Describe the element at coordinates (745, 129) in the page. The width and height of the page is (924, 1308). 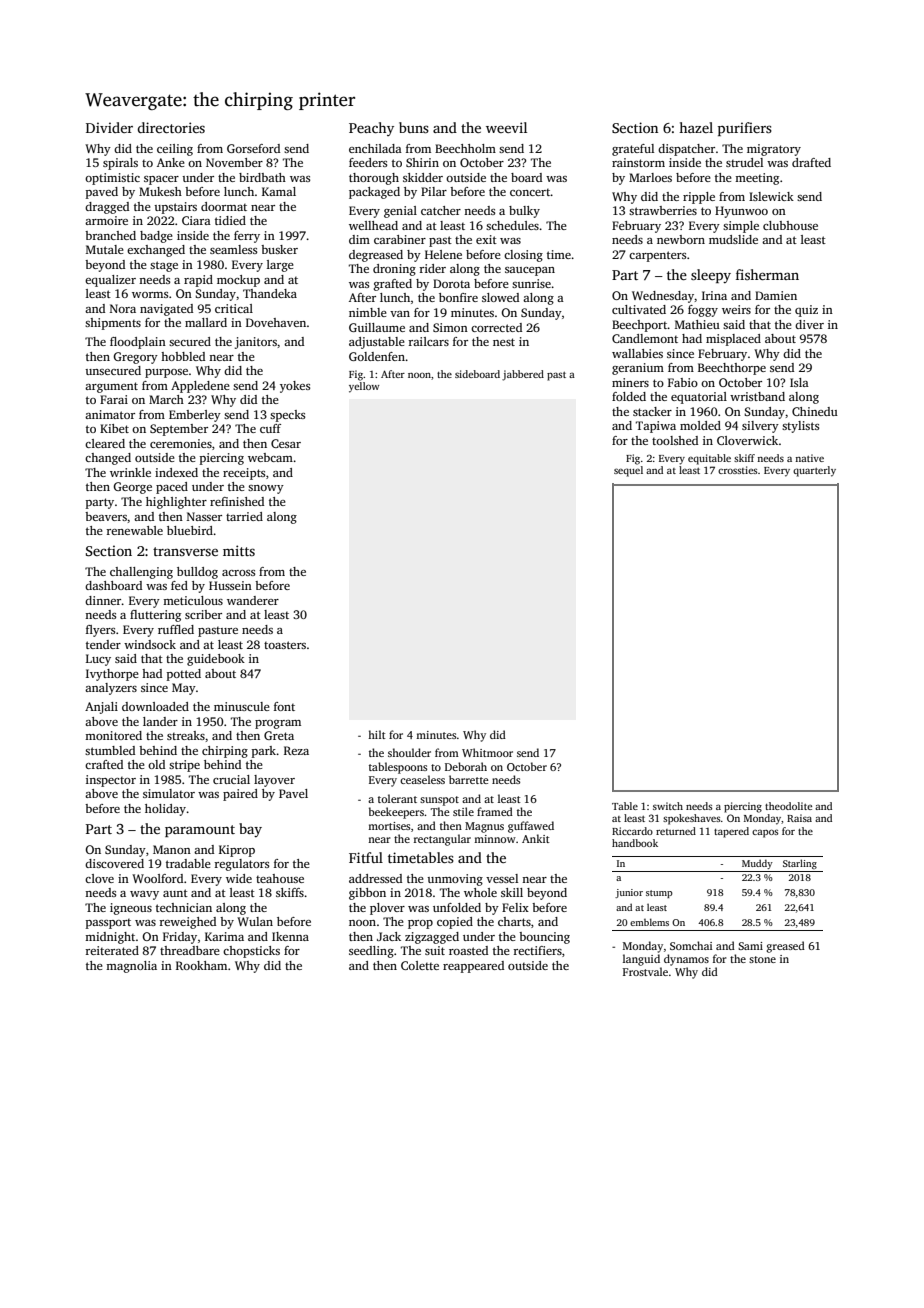
I see `purifiers` at that location.
